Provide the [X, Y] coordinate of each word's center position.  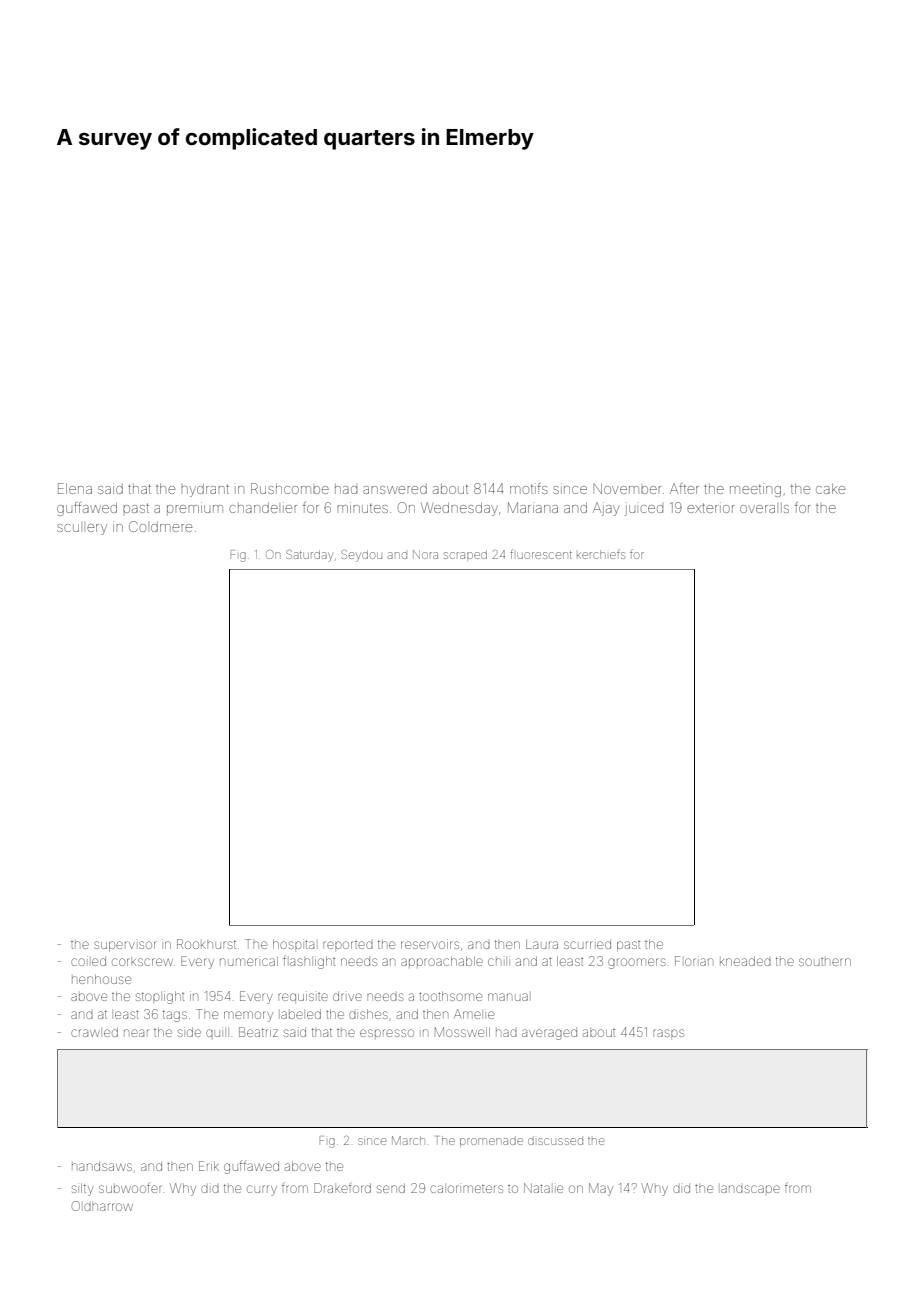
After [684, 488]
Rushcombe [290, 488]
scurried [587, 944]
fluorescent [541, 554]
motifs [528, 488]
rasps [668, 1033]
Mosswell [462, 1032]
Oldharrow [102, 1206]
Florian [694, 961]
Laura [542, 944]
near [136, 1033]
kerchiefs [601, 554]
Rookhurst [206, 944]
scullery [82, 529]
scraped [465, 554]
